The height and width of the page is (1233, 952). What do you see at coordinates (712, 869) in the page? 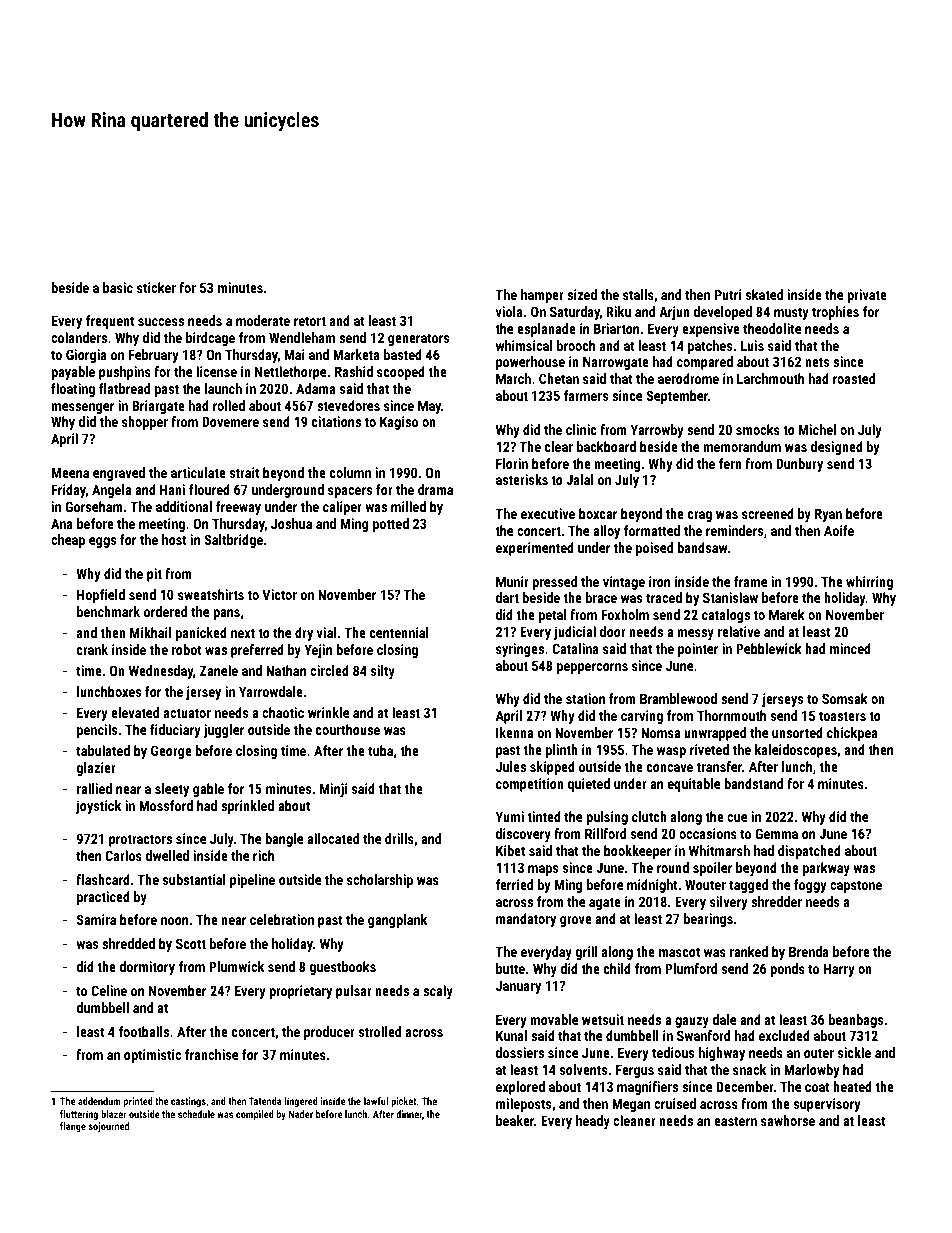
I see `spoiler` at bounding box center [712, 869].
